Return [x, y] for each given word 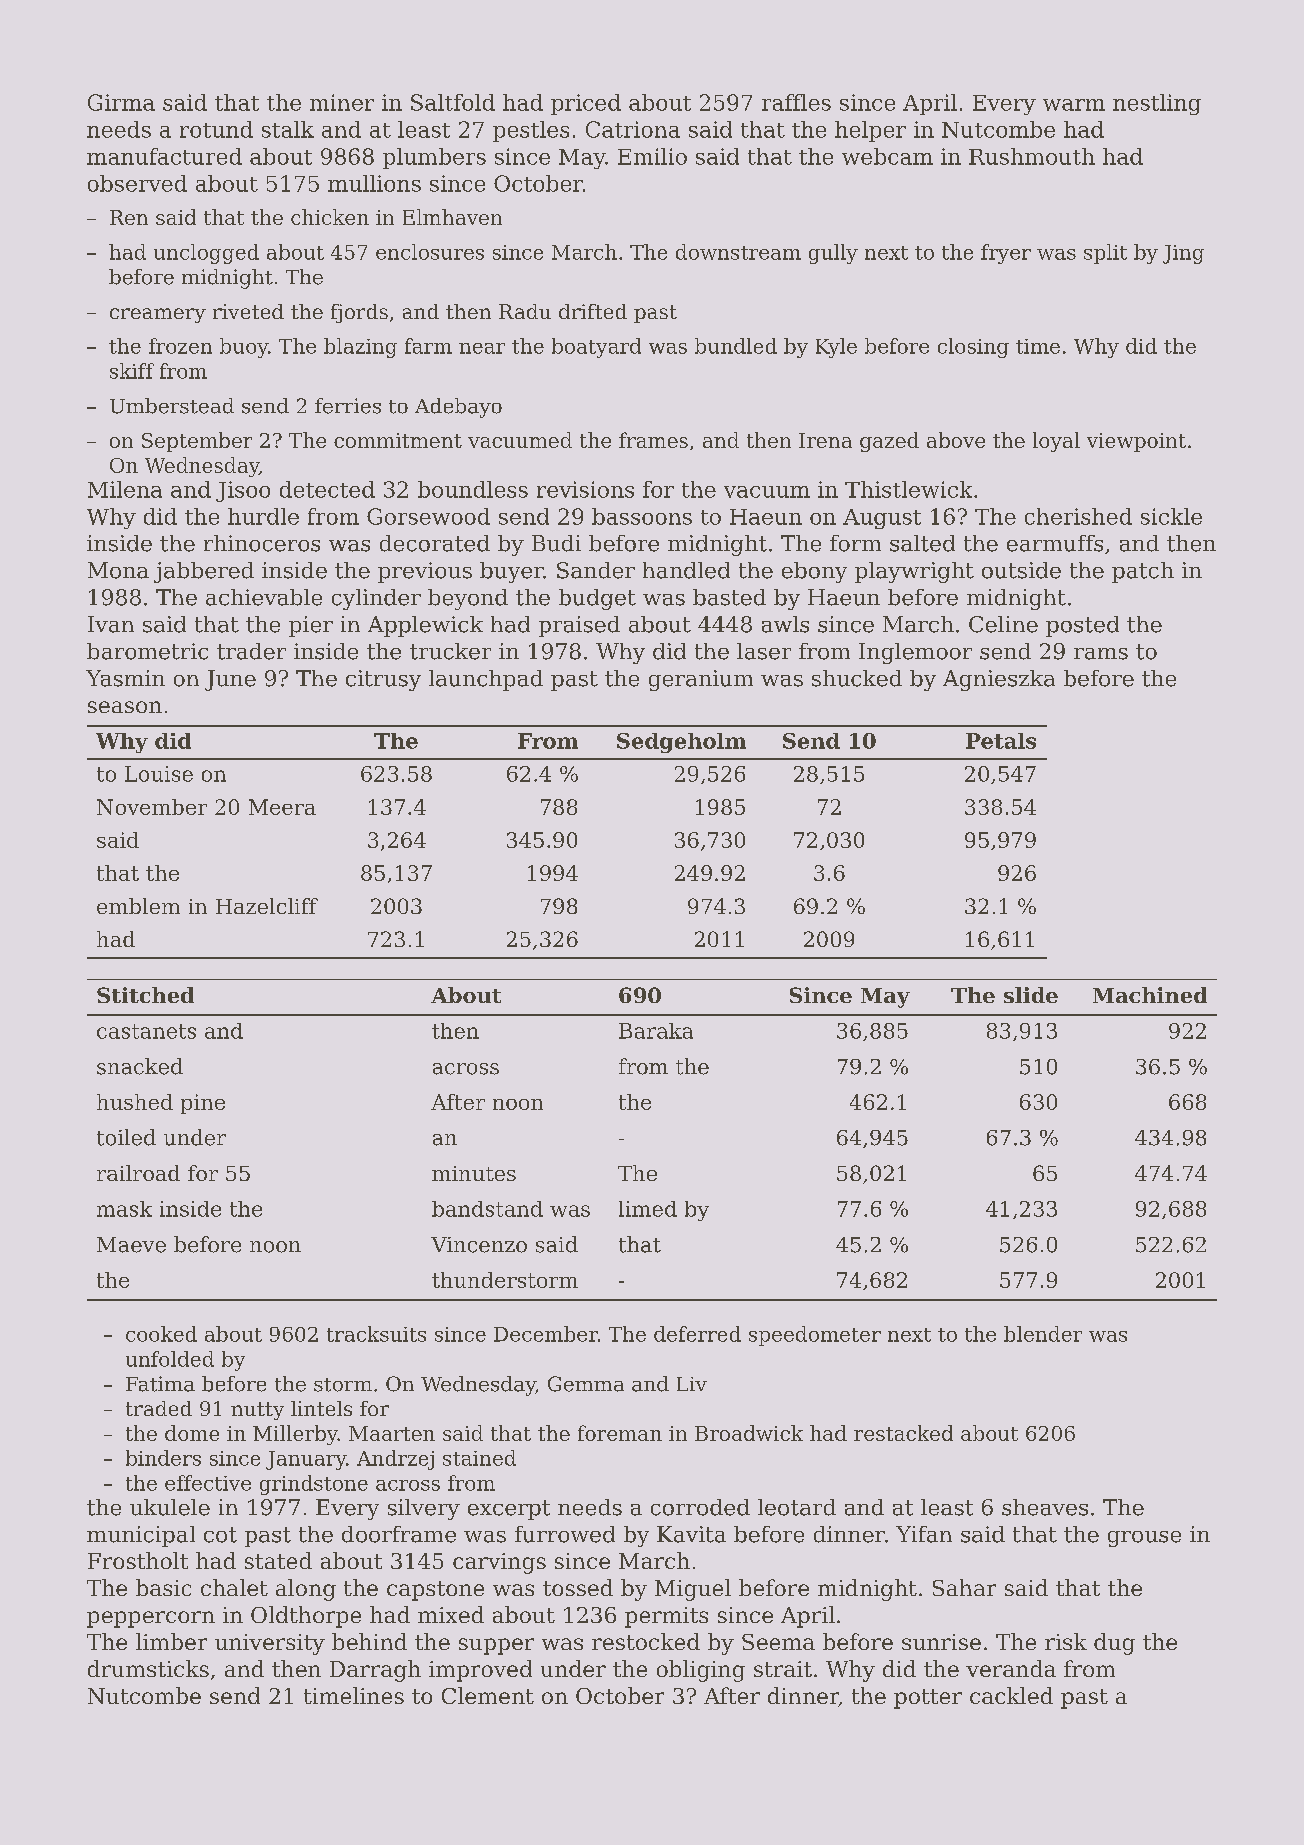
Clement [488, 1695]
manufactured [164, 156]
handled [686, 570]
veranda [1011, 1668]
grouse [1144, 1539]
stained [479, 1458]
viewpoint [1136, 442]
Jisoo [243, 491]
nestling [1157, 104]
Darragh [375, 1671]
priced [586, 104]
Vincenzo [479, 1245]
